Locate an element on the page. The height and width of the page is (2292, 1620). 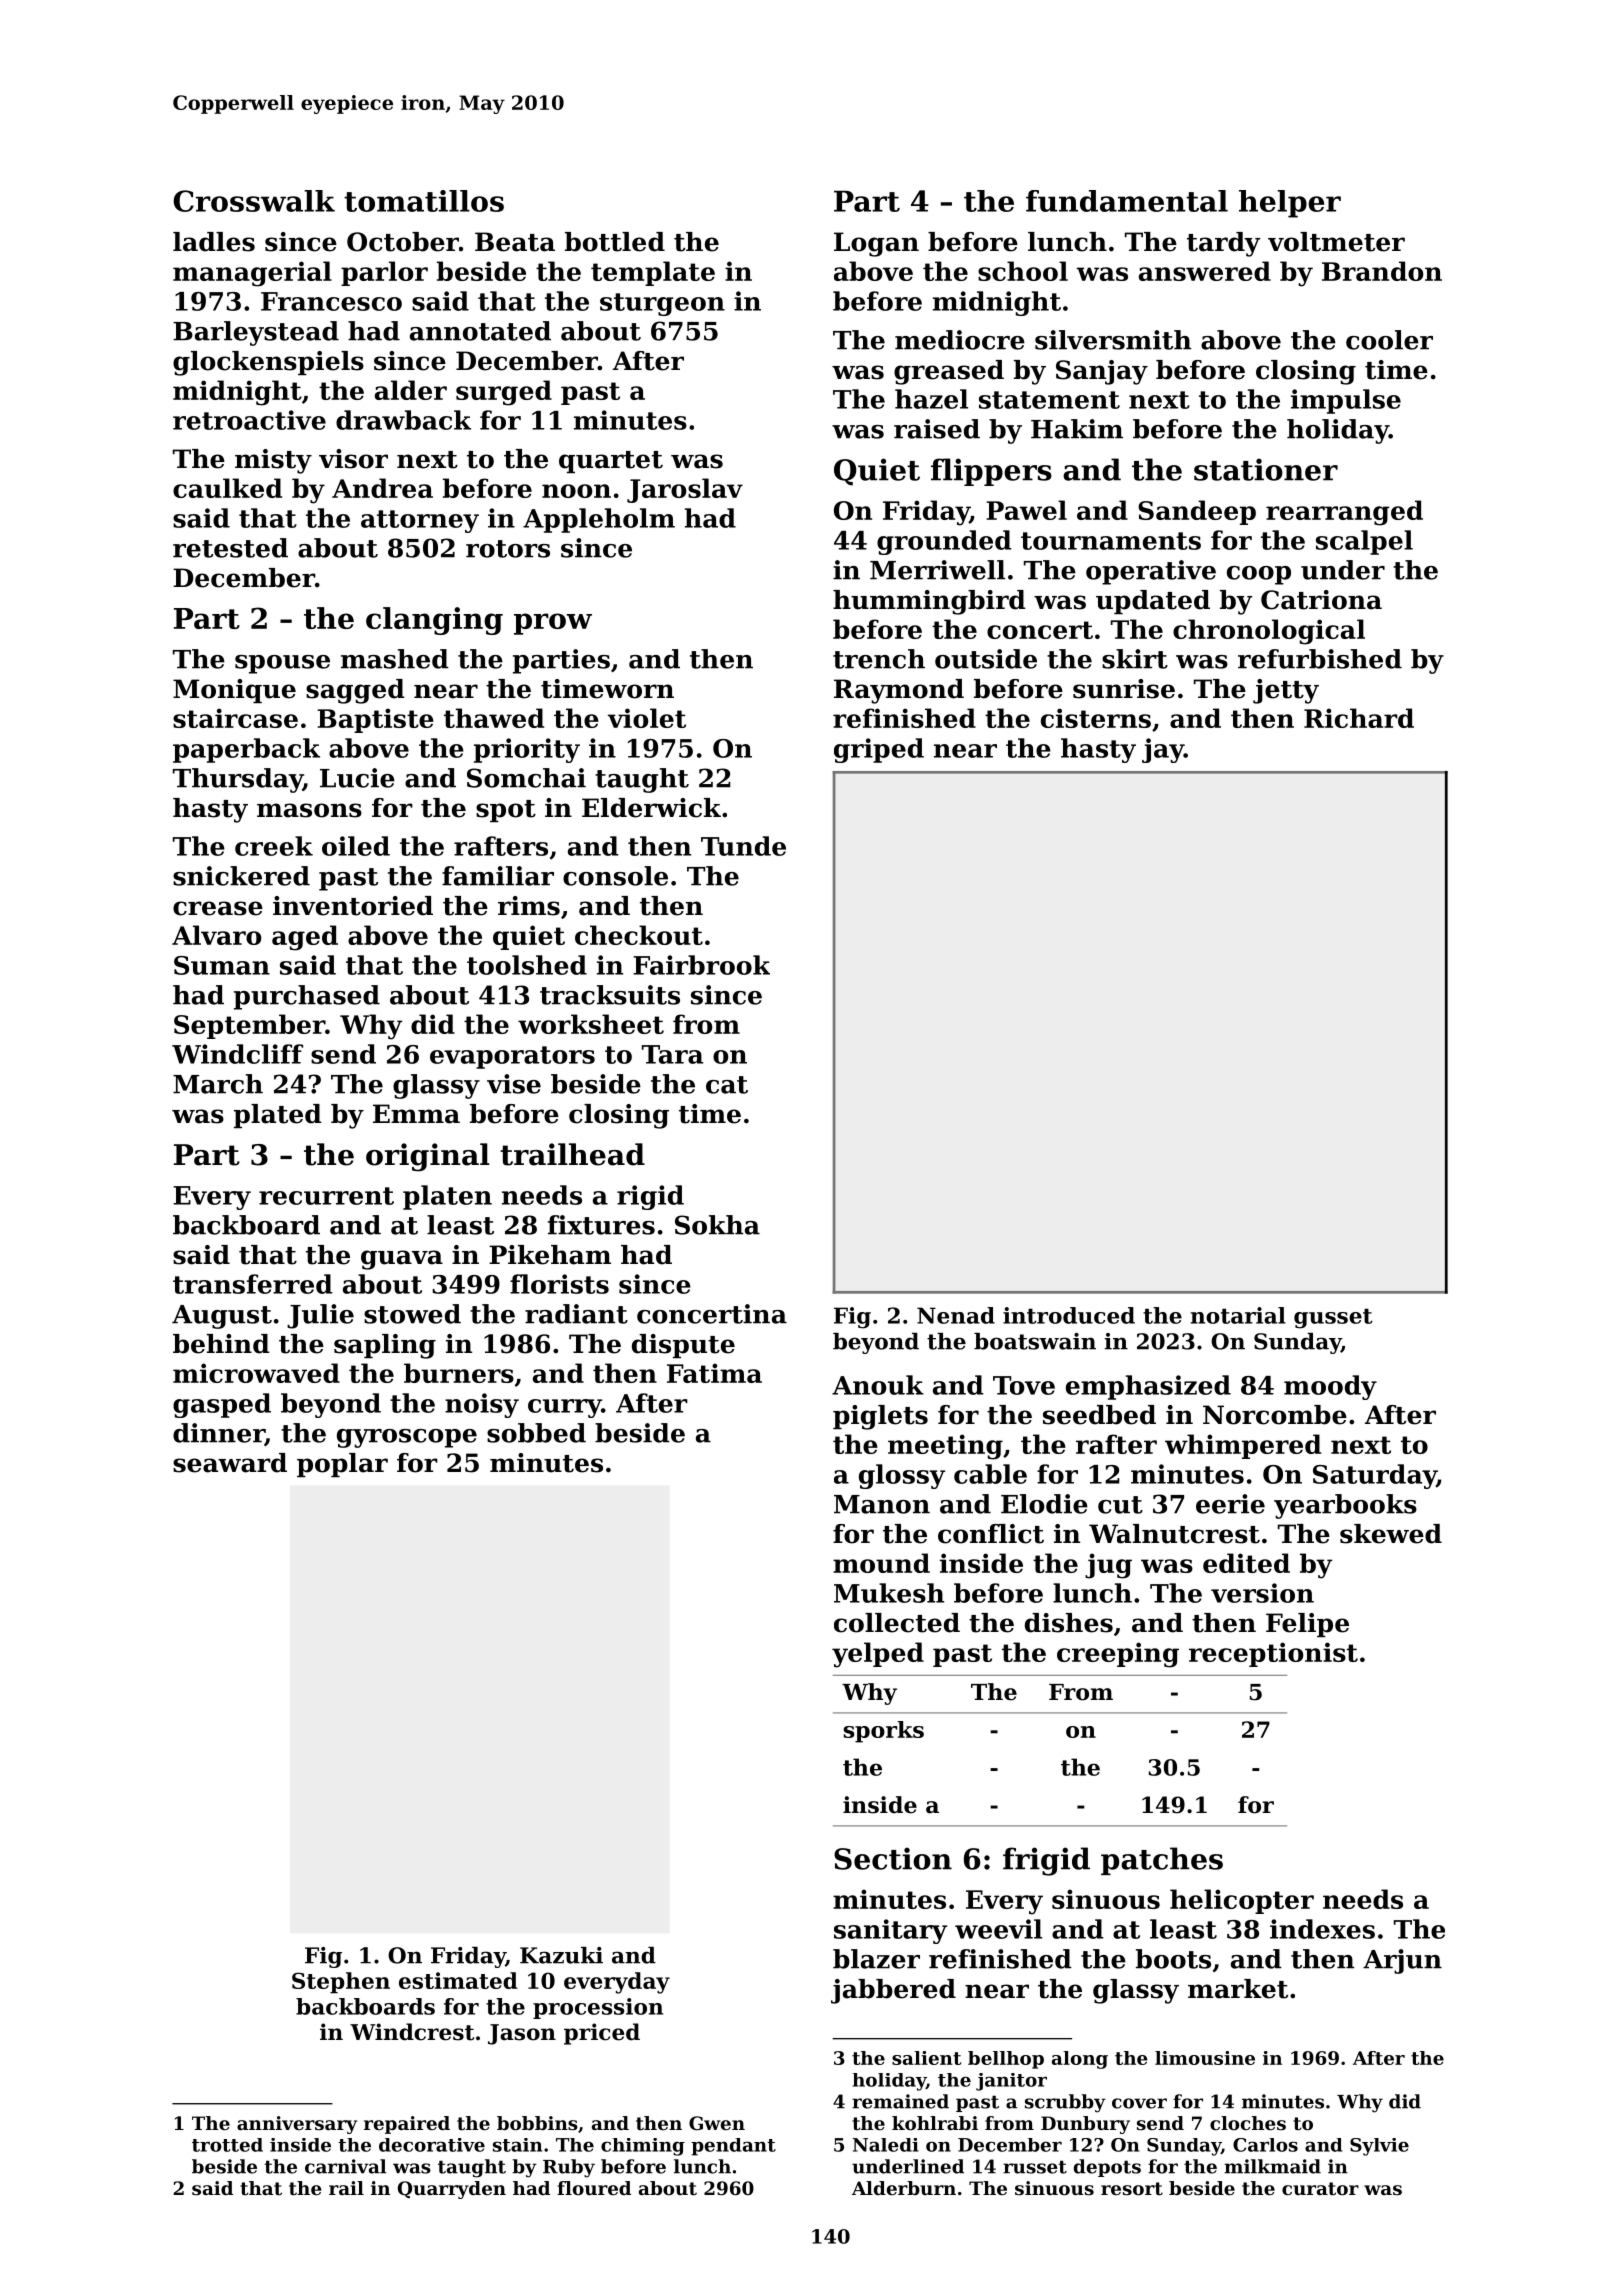
Nenad is located at coordinates (956, 1315).
